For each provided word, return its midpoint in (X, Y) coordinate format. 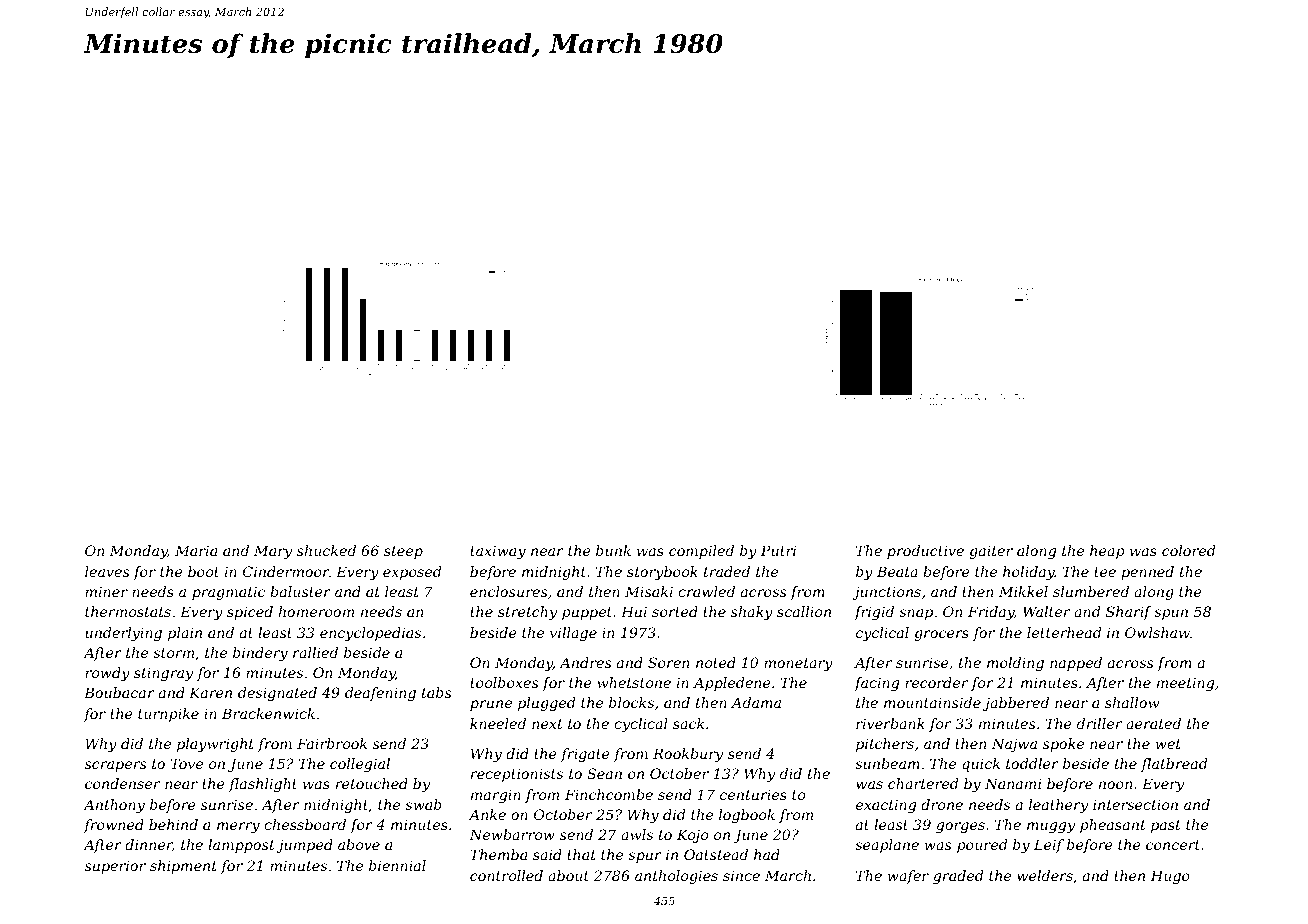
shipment (183, 867)
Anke (487, 814)
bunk (613, 550)
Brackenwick (268, 713)
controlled (506, 875)
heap (1107, 552)
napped (1076, 664)
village (573, 634)
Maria (196, 550)
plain (185, 634)
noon (1116, 785)
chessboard (305, 824)
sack (688, 723)
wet (1168, 744)
